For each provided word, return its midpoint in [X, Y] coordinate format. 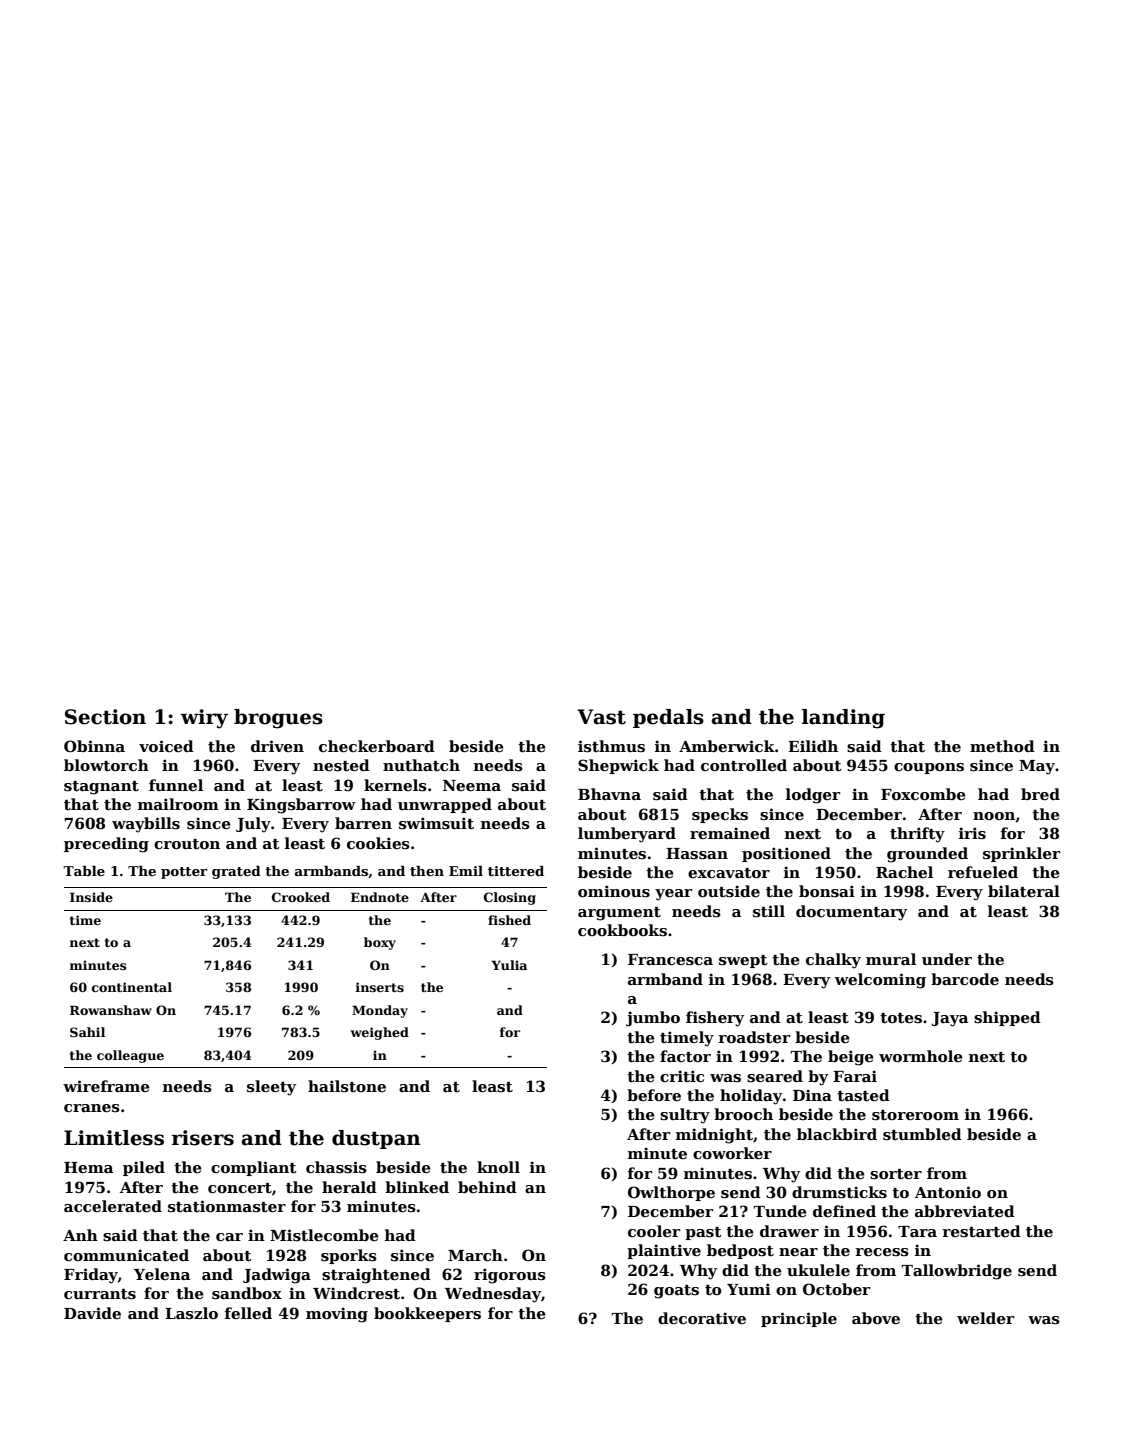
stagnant [101, 788]
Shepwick [618, 766]
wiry [204, 719]
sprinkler [1021, 854]
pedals [668, 718]
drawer [789, 1231]
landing [843, 719]
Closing [510, 898]
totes [901, 1018]
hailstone [347, 1086]
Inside [91, 897]
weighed [380, 1033]
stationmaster [227, 1206]
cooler [654, 1231]
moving [337, 1315]
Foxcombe [923, 794]
